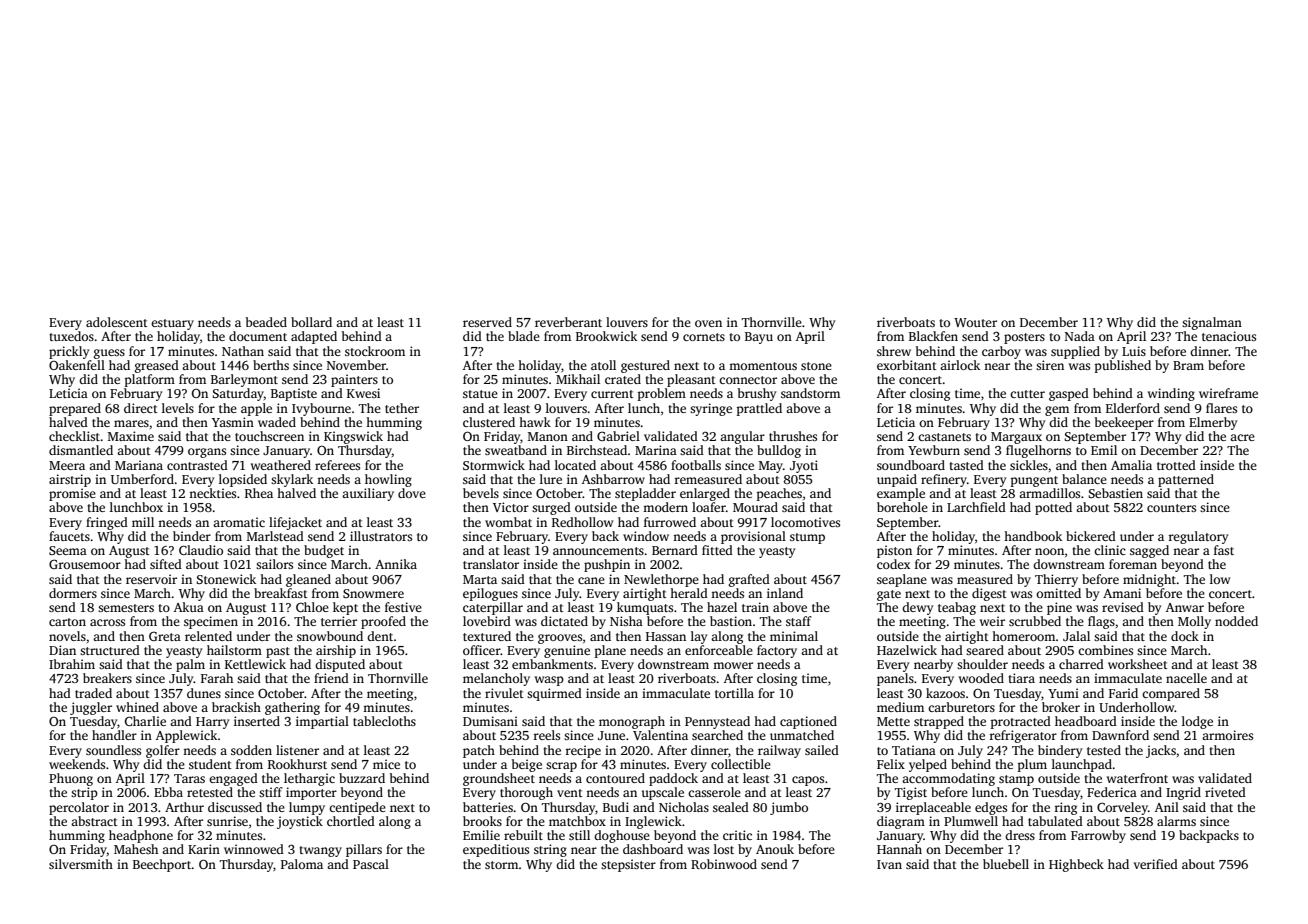  I want to click on Pascal, so click(371, 864).
